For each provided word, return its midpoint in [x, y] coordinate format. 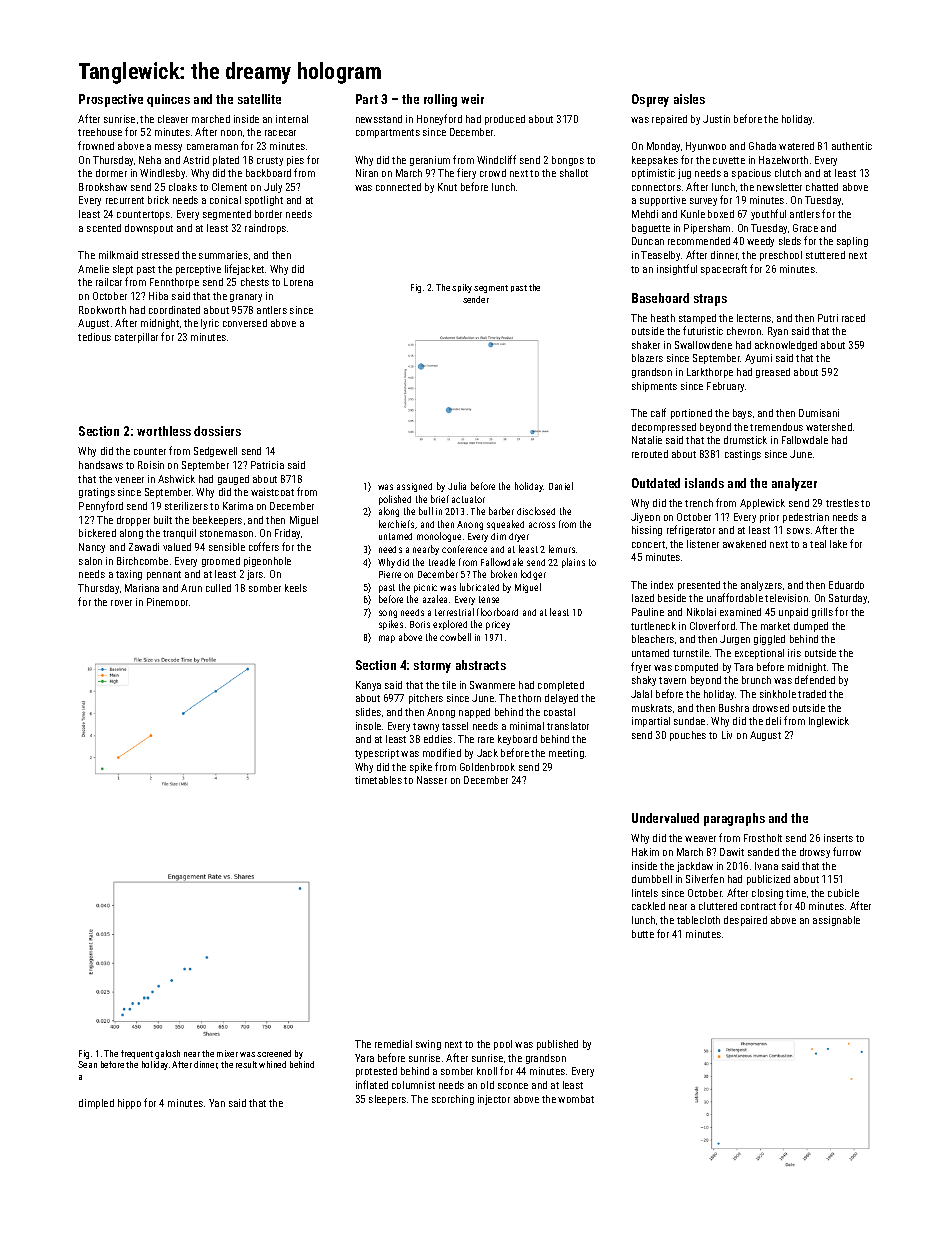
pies [295, 161]
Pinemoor [167, 602]
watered [796, 146]
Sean [87, 1064]
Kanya [368, 686]
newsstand [379, 119]
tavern [672, 680]
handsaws [101, 465]
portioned [691, 414]
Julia [457, 486]
